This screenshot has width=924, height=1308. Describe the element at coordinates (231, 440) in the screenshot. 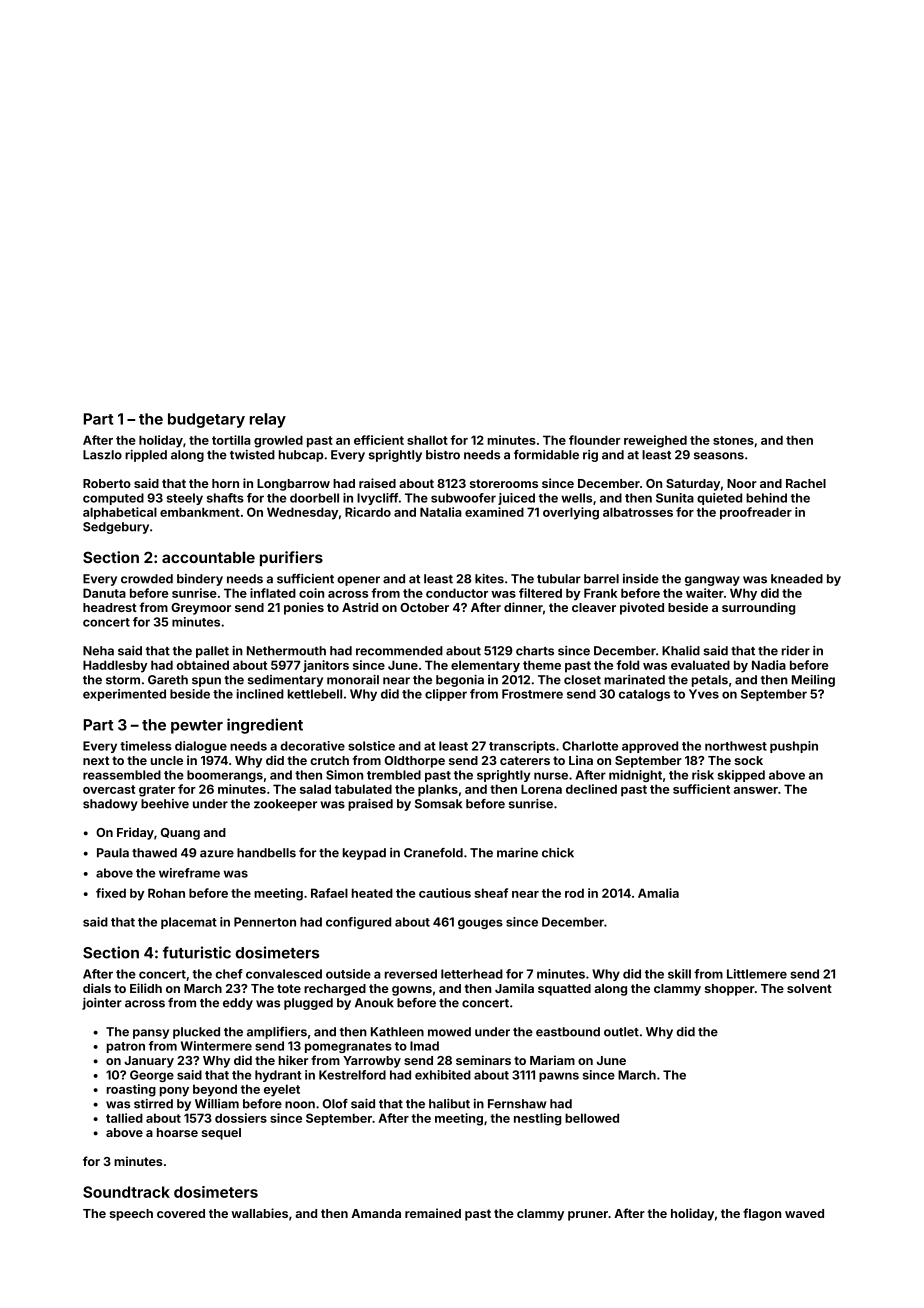

I see `tortilla` at that location.
